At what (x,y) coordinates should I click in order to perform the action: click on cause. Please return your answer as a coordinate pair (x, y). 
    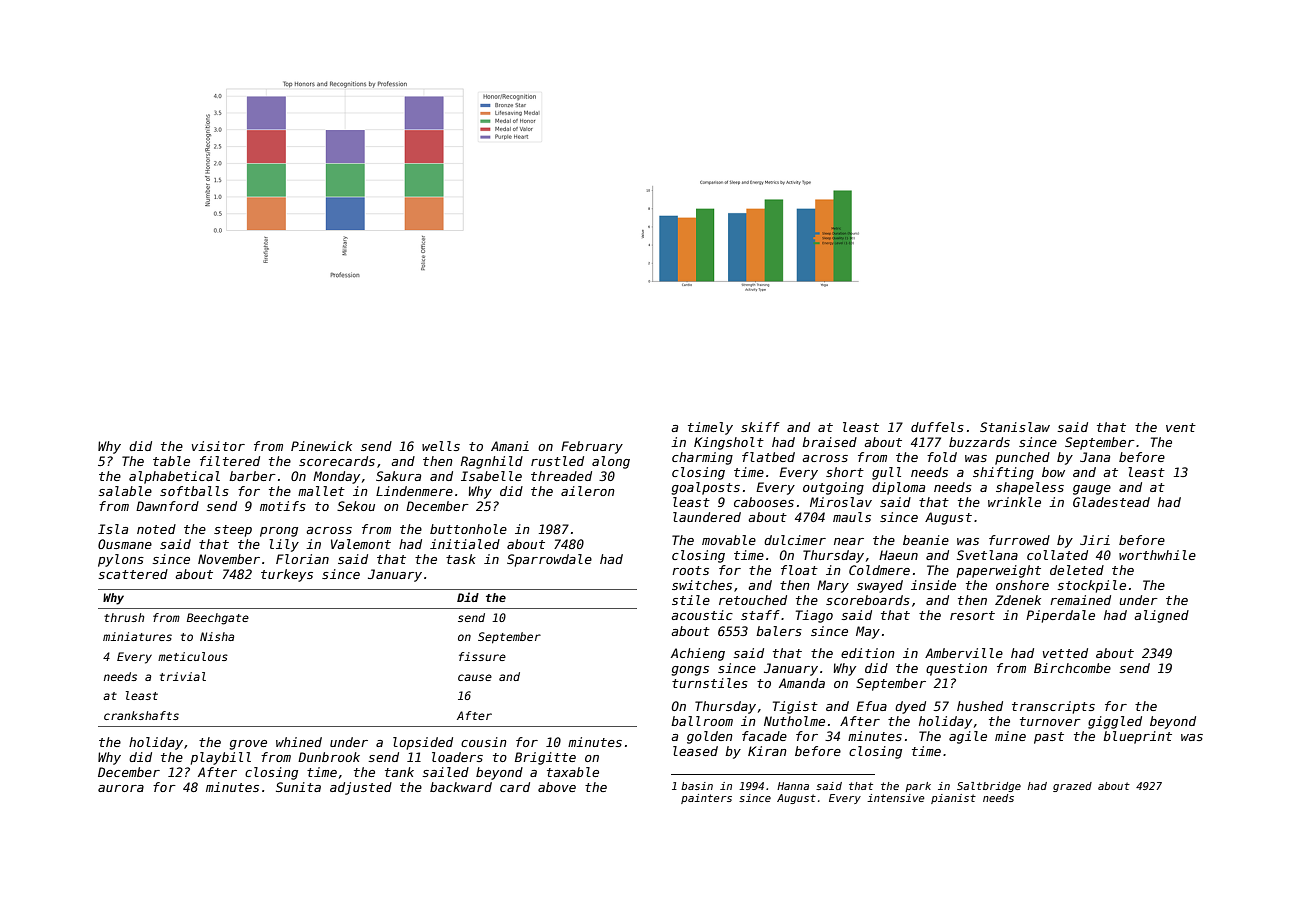
    Looking at the image, I should click on (475, 677).
